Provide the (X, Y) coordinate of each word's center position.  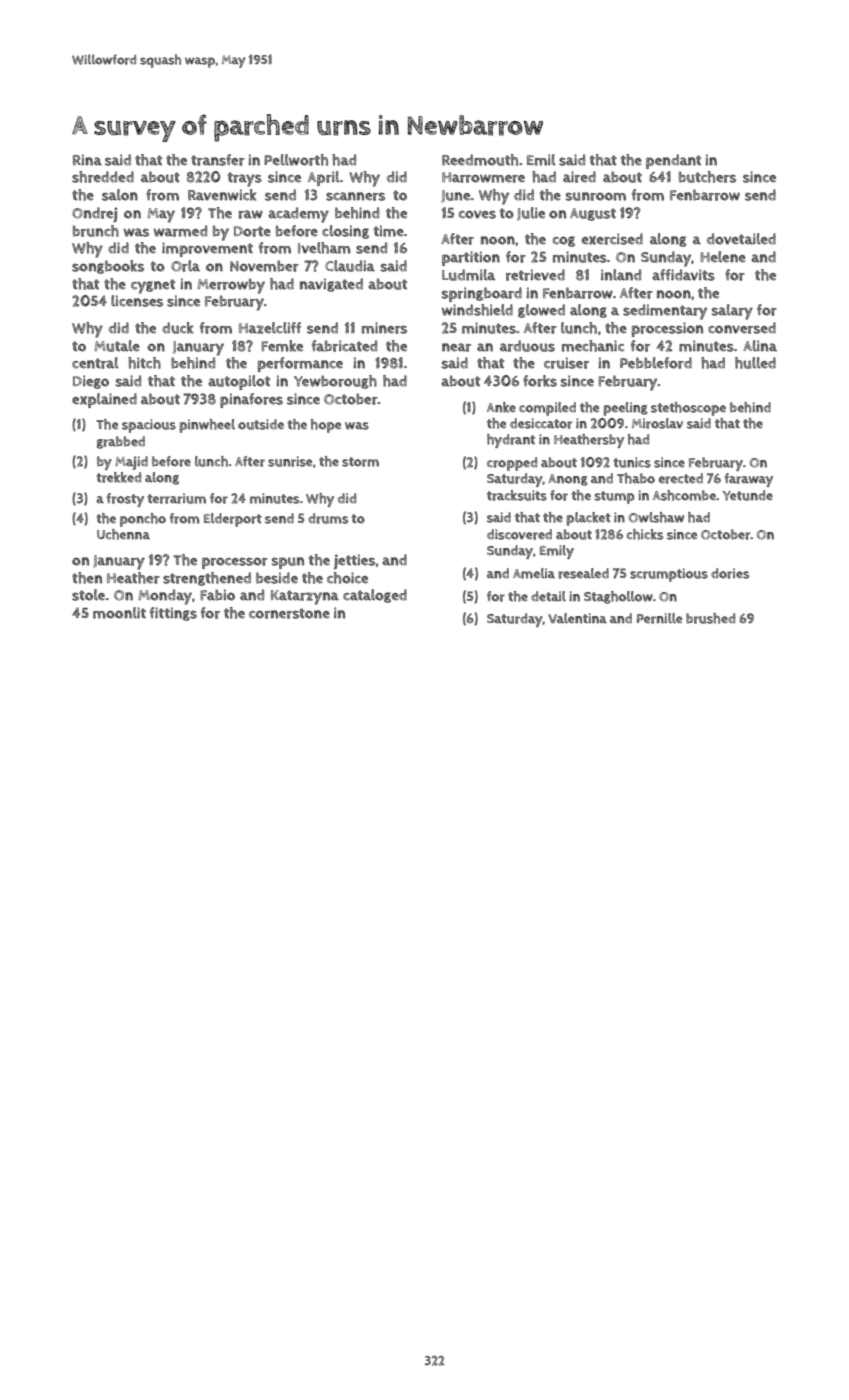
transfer (218, 160)
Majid (131, 463)
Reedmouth (480, 160)
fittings (173, 614)
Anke (501, 407)
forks (540, 381)
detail (548, 596)
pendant (673, 161)
